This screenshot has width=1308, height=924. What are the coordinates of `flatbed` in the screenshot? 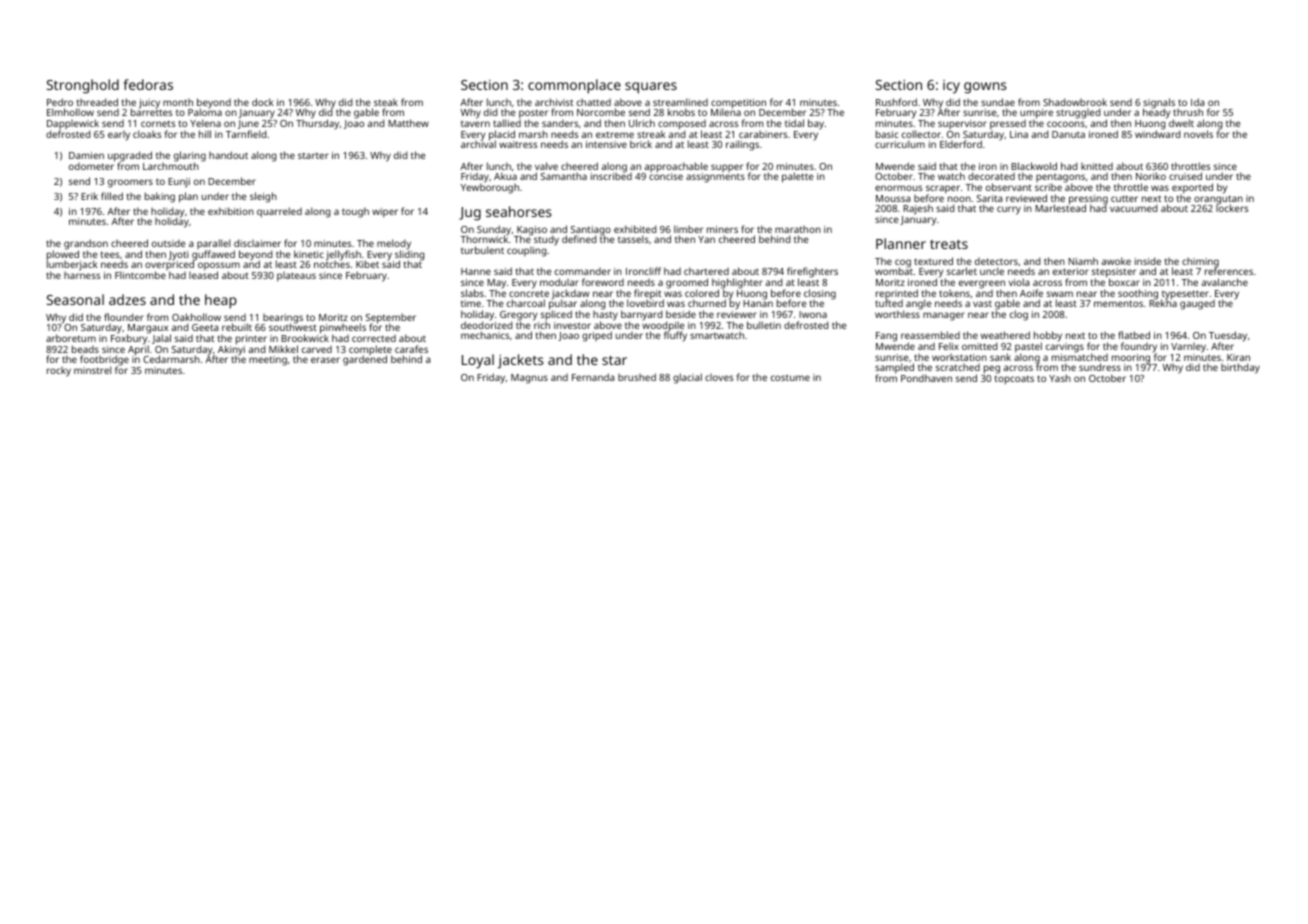 It's located at (1134, 335).
